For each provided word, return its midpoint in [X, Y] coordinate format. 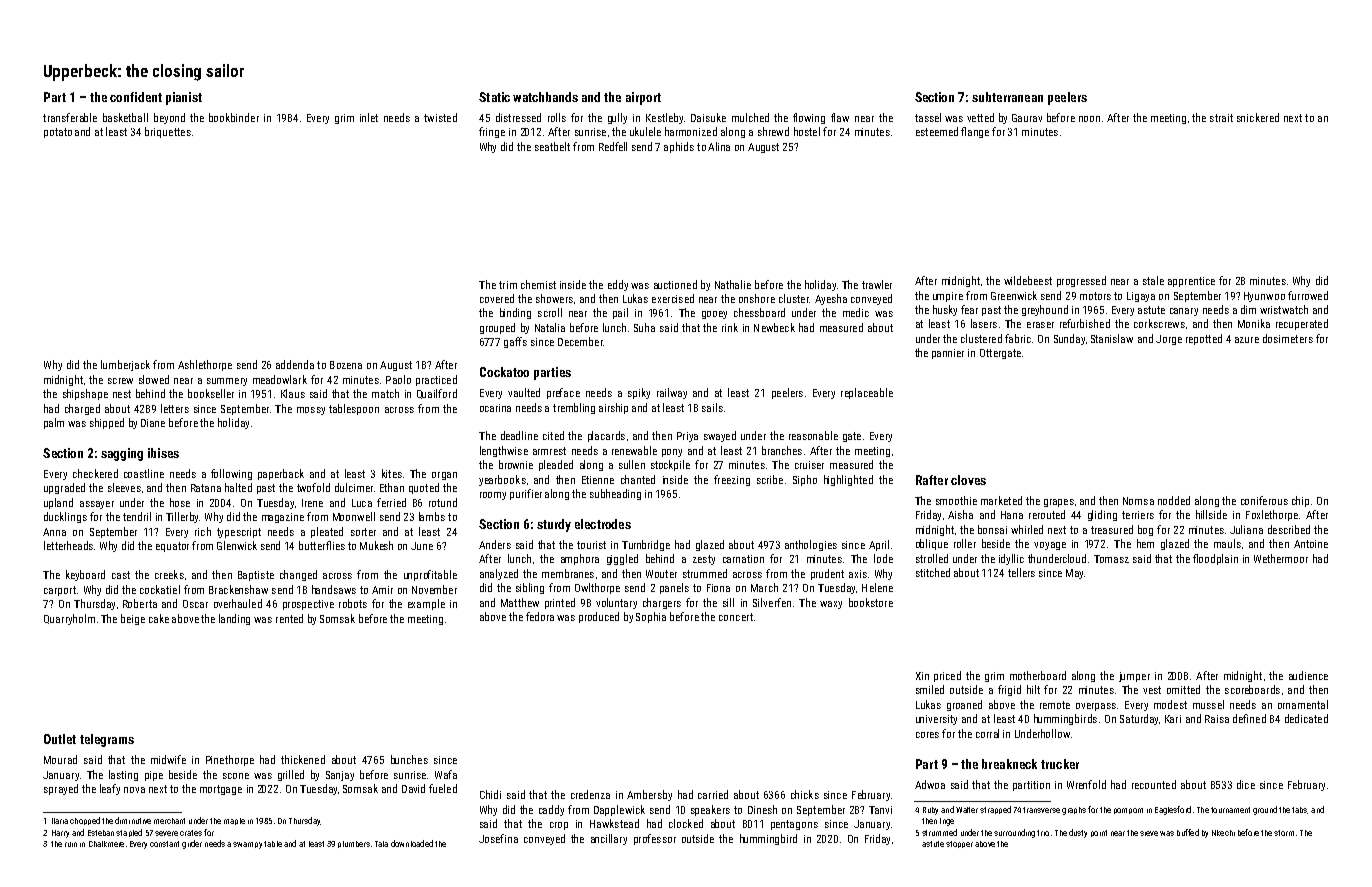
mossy [311, 411]
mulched [750, 117]
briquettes [168, 132]
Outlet [60, 739]
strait [1221, 118]
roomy [493, 496]
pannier [948, 354]
